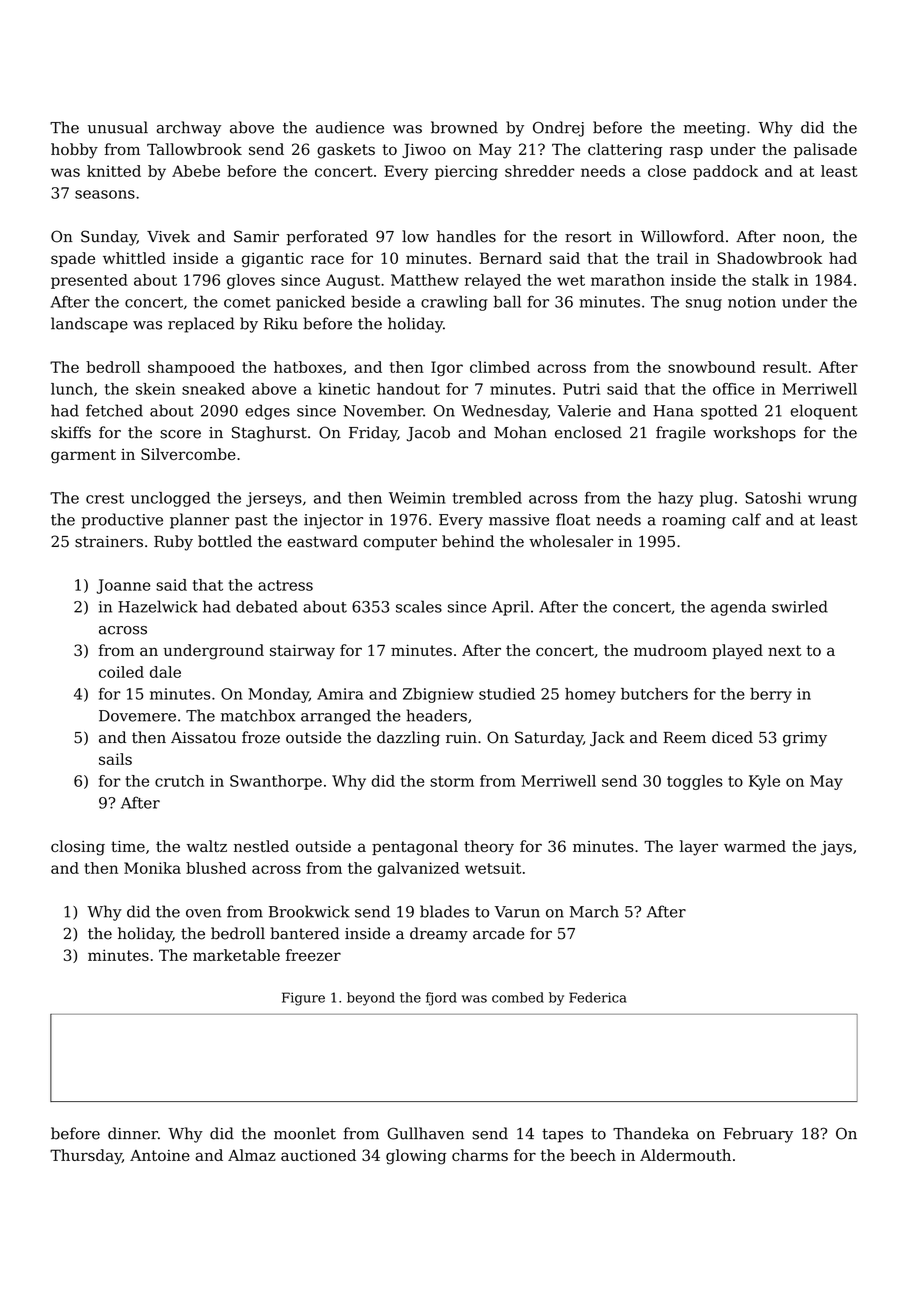 The width and height of the image is (908, 1316). Describe the element at coordinates (801, 238) in the image. I see `noon` at that location.
